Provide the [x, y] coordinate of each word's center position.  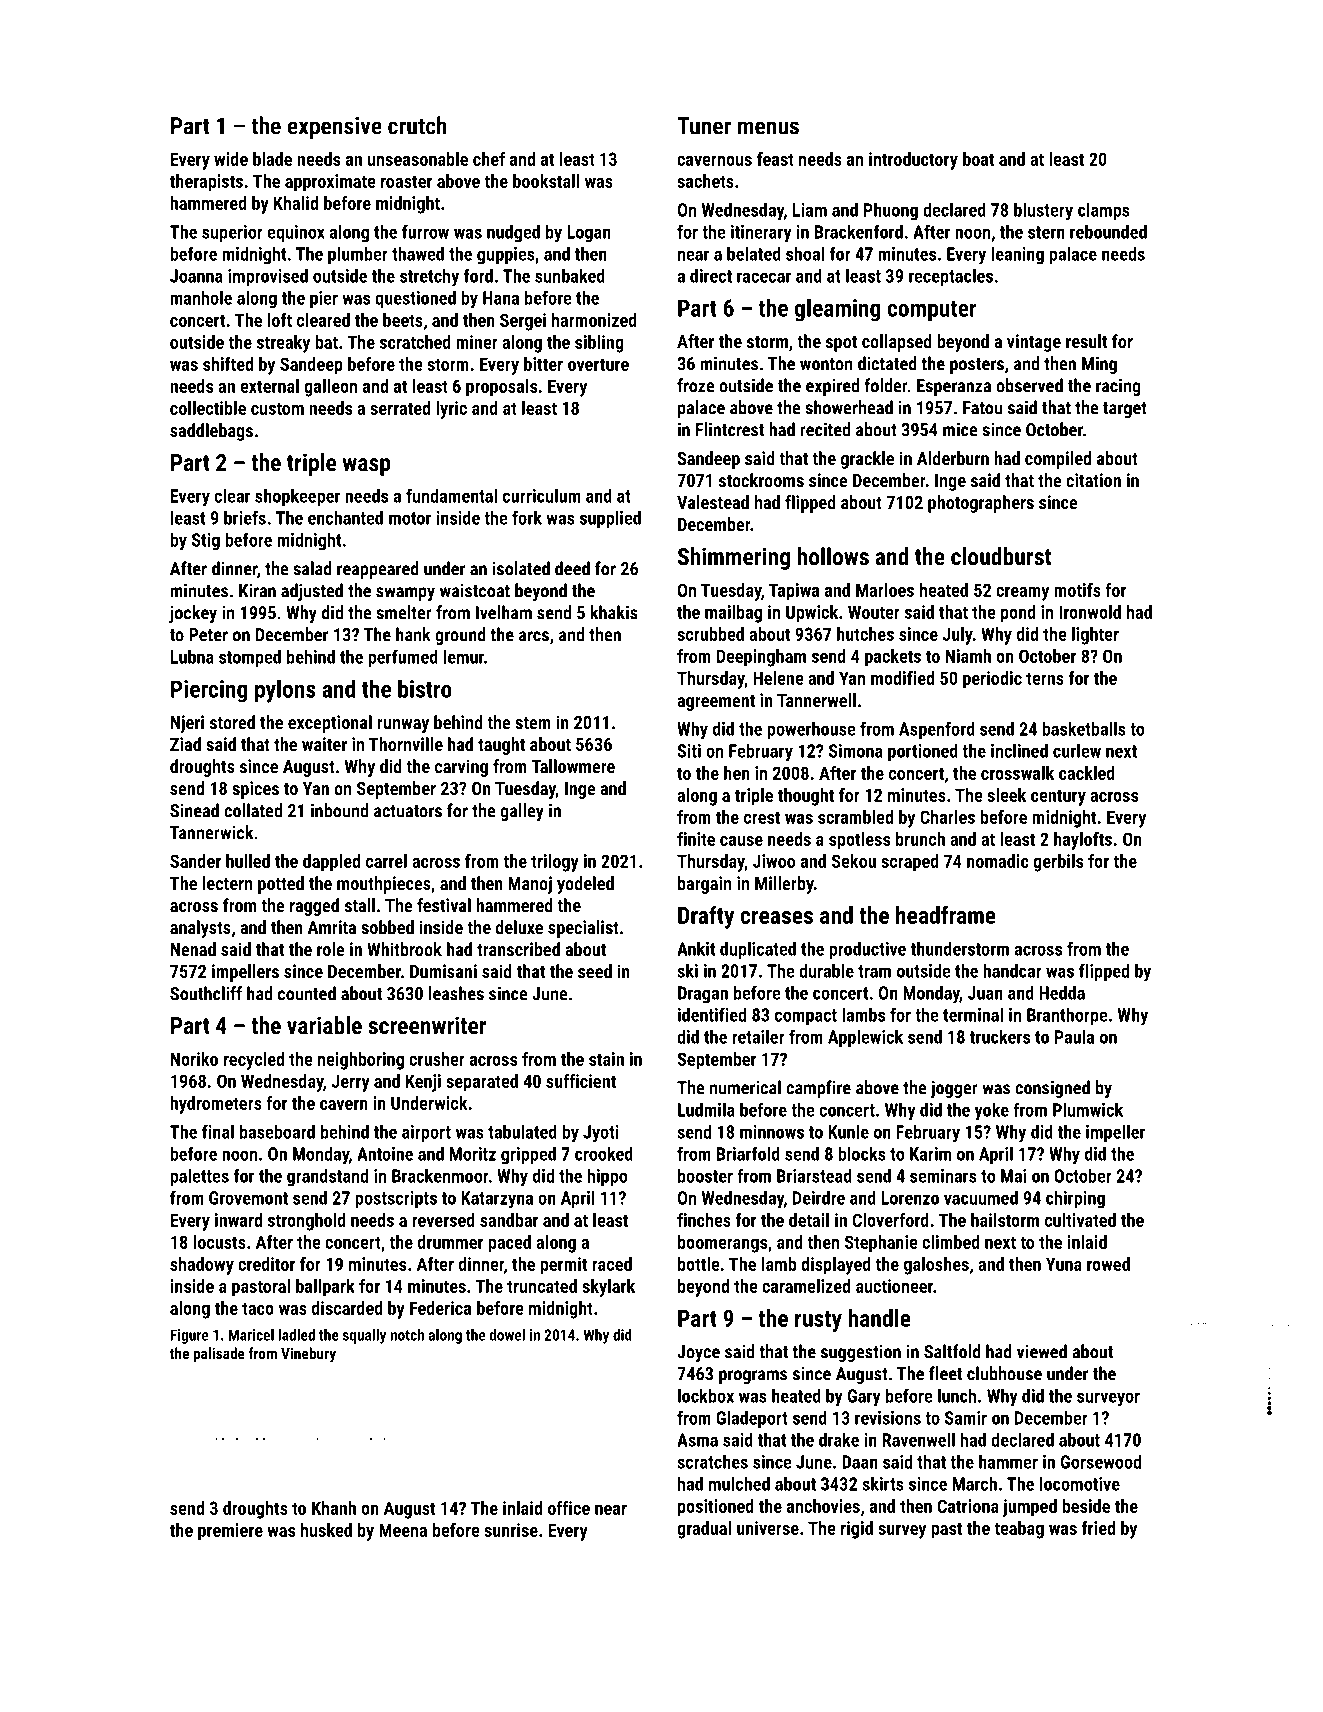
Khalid [296, 203]
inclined [1019, 751]
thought [806, 797]
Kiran [257, 590]
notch [407, 1335]
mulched [739, 1484]
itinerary [761, 234]
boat [978, 159]
